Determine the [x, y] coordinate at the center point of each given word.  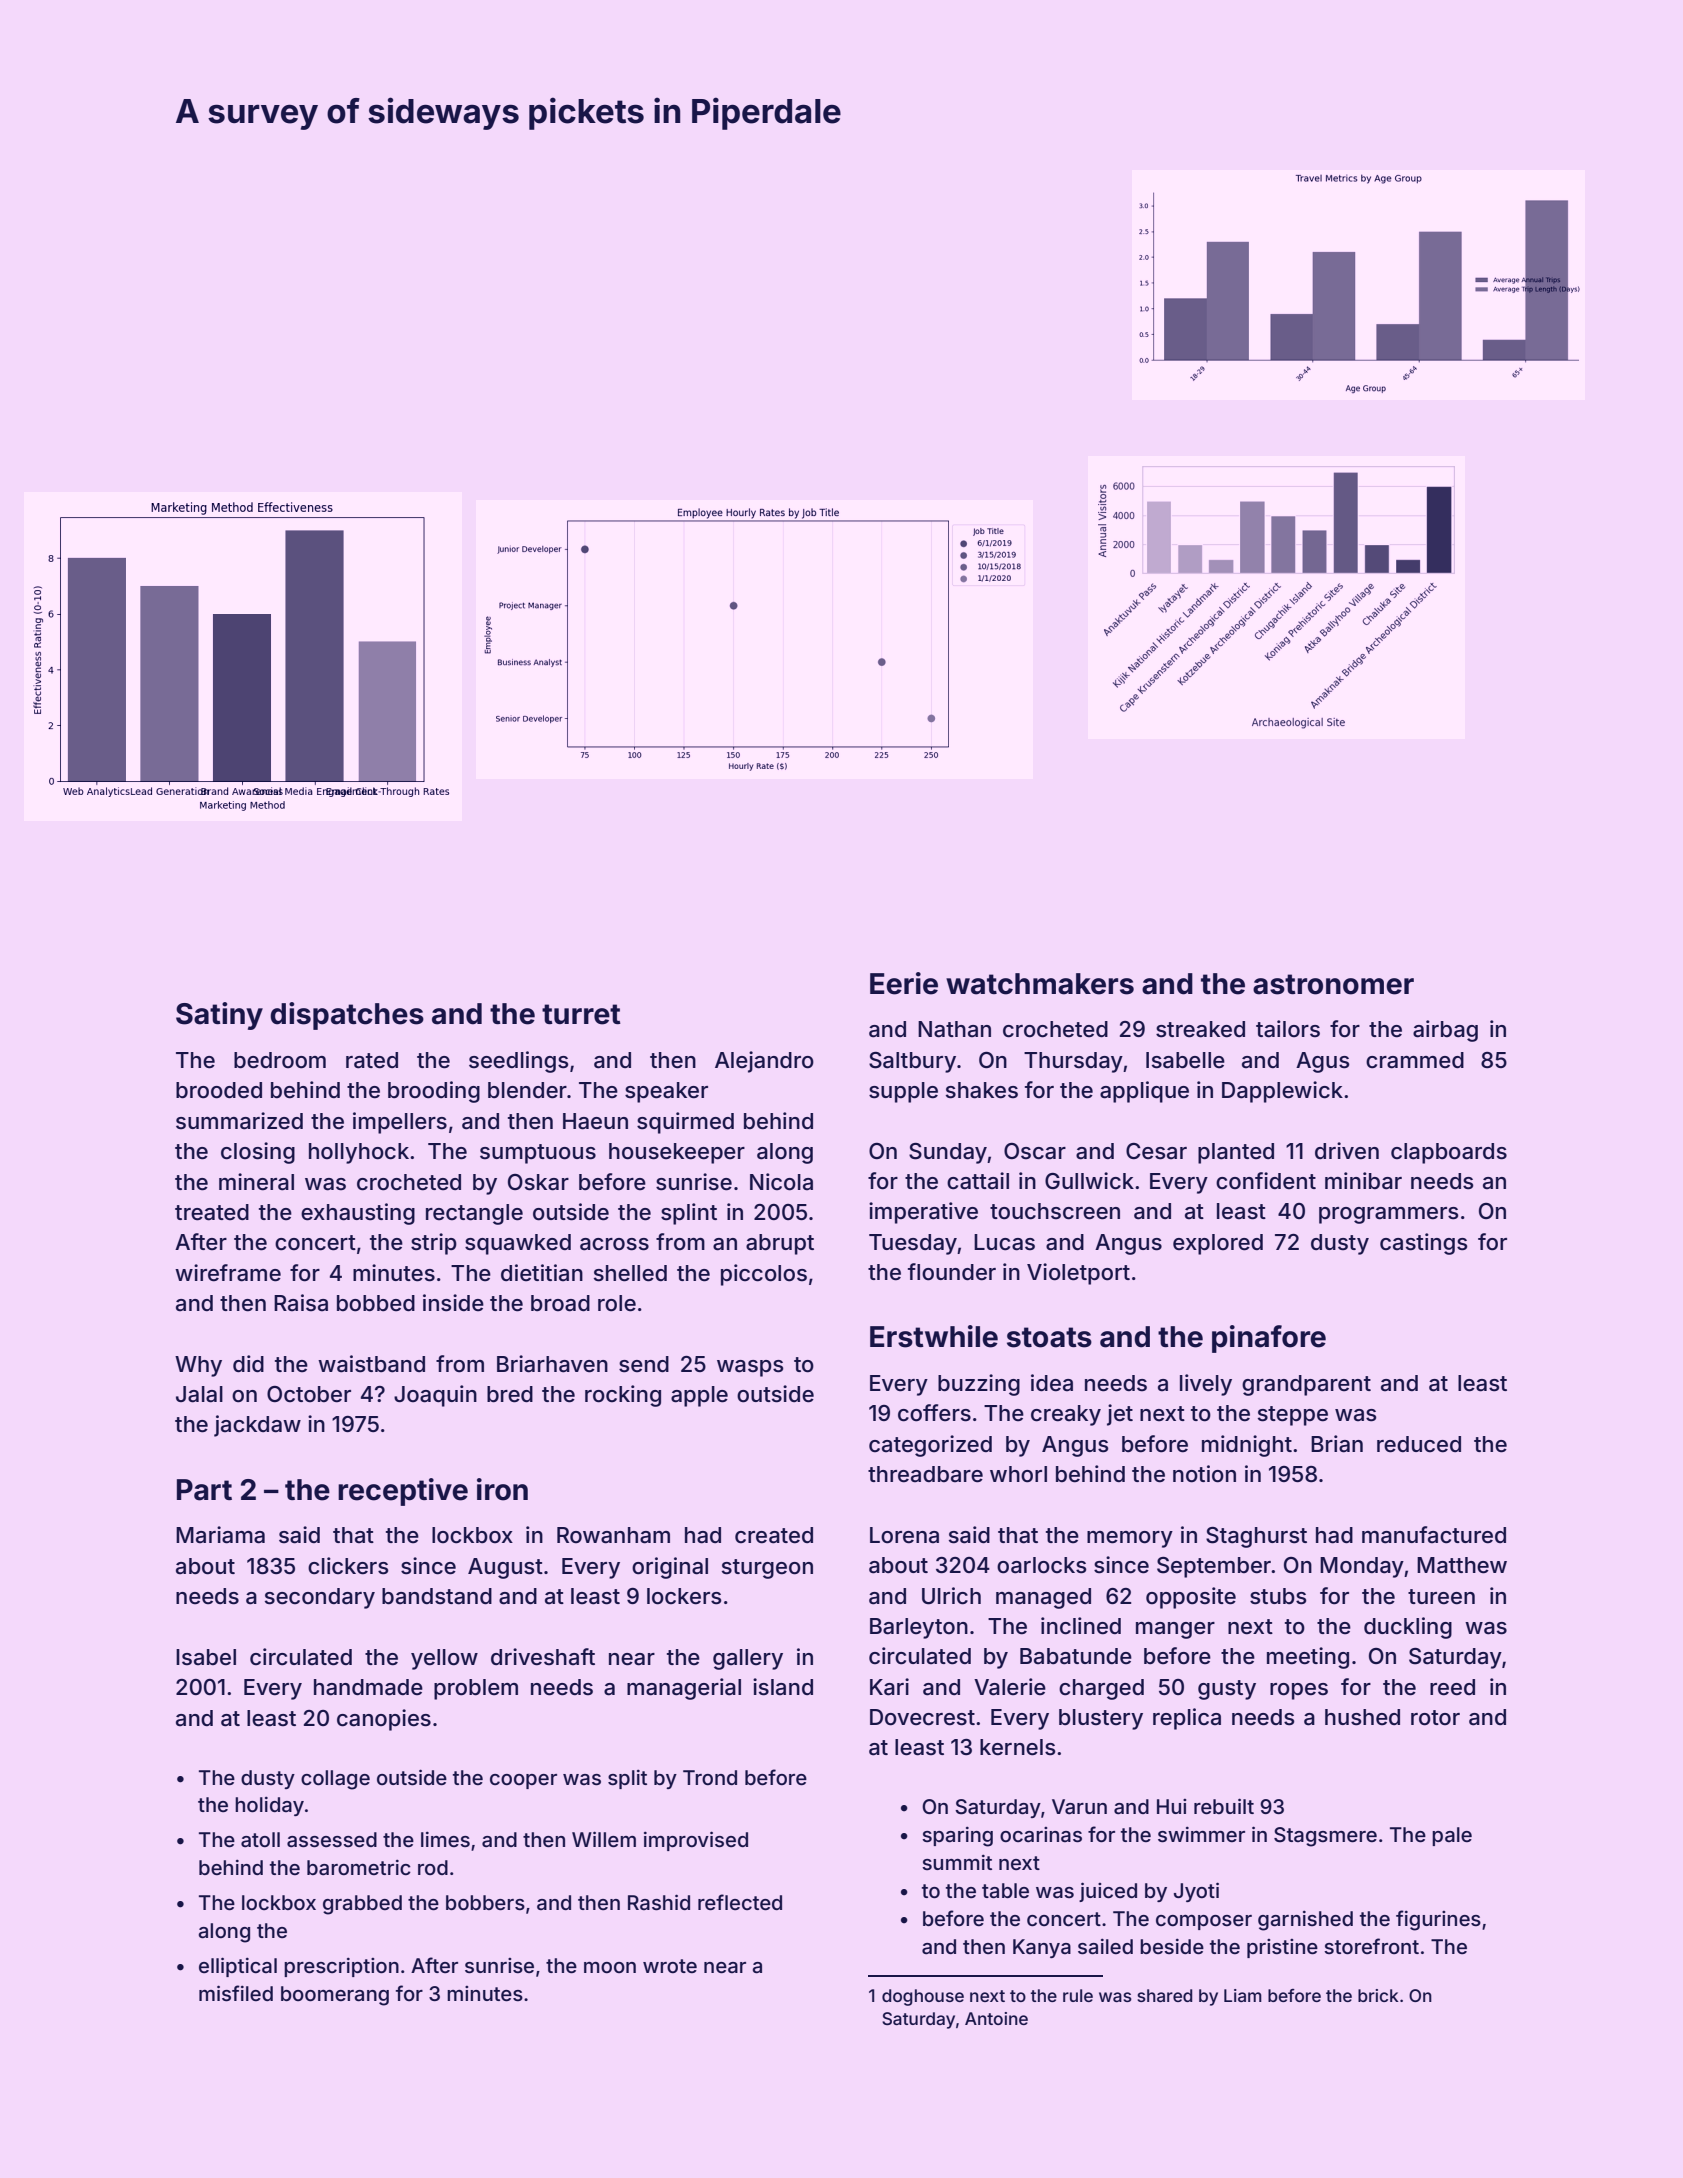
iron [502, 1489]
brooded [219, 1090]
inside [453, 1303]
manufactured [1434, 1535]
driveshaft [543, 1657]
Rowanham [613, 1535]
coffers [934, 1413]
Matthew [1462, 1565]
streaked [1200, 1029]
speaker [666, 1092]
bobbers [485, 1902]
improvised [696, 1841]
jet [1120, 1415]
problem [476, 1689]
